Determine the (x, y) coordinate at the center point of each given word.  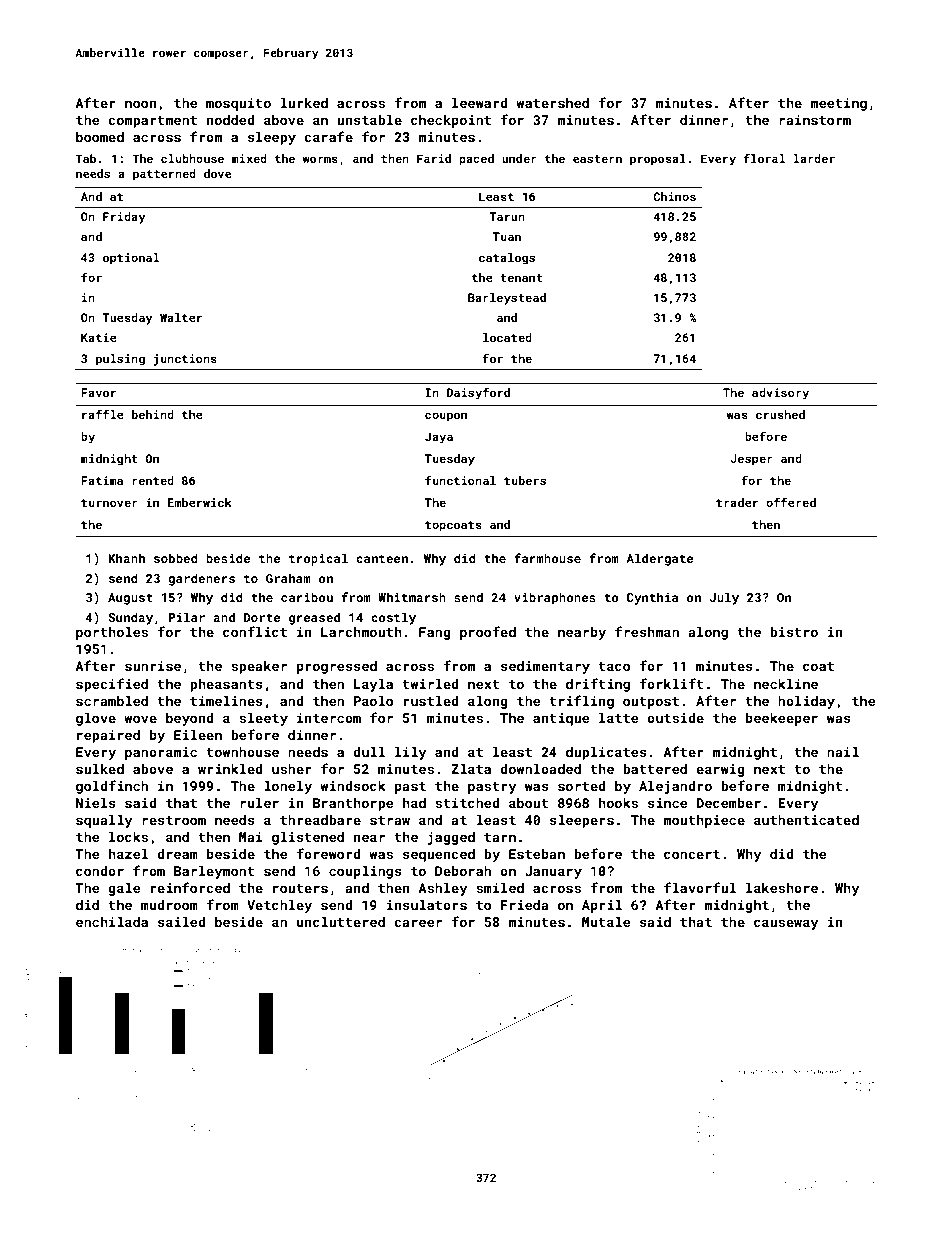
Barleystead (507, 299)
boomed (100, 137)
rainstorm (815, 120)
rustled (431, 701)
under (519, 158)
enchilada (112, 922)
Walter (181, 317)
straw (390, 820)
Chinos (674, 196)
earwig (720, 770)
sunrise (153, 666)
